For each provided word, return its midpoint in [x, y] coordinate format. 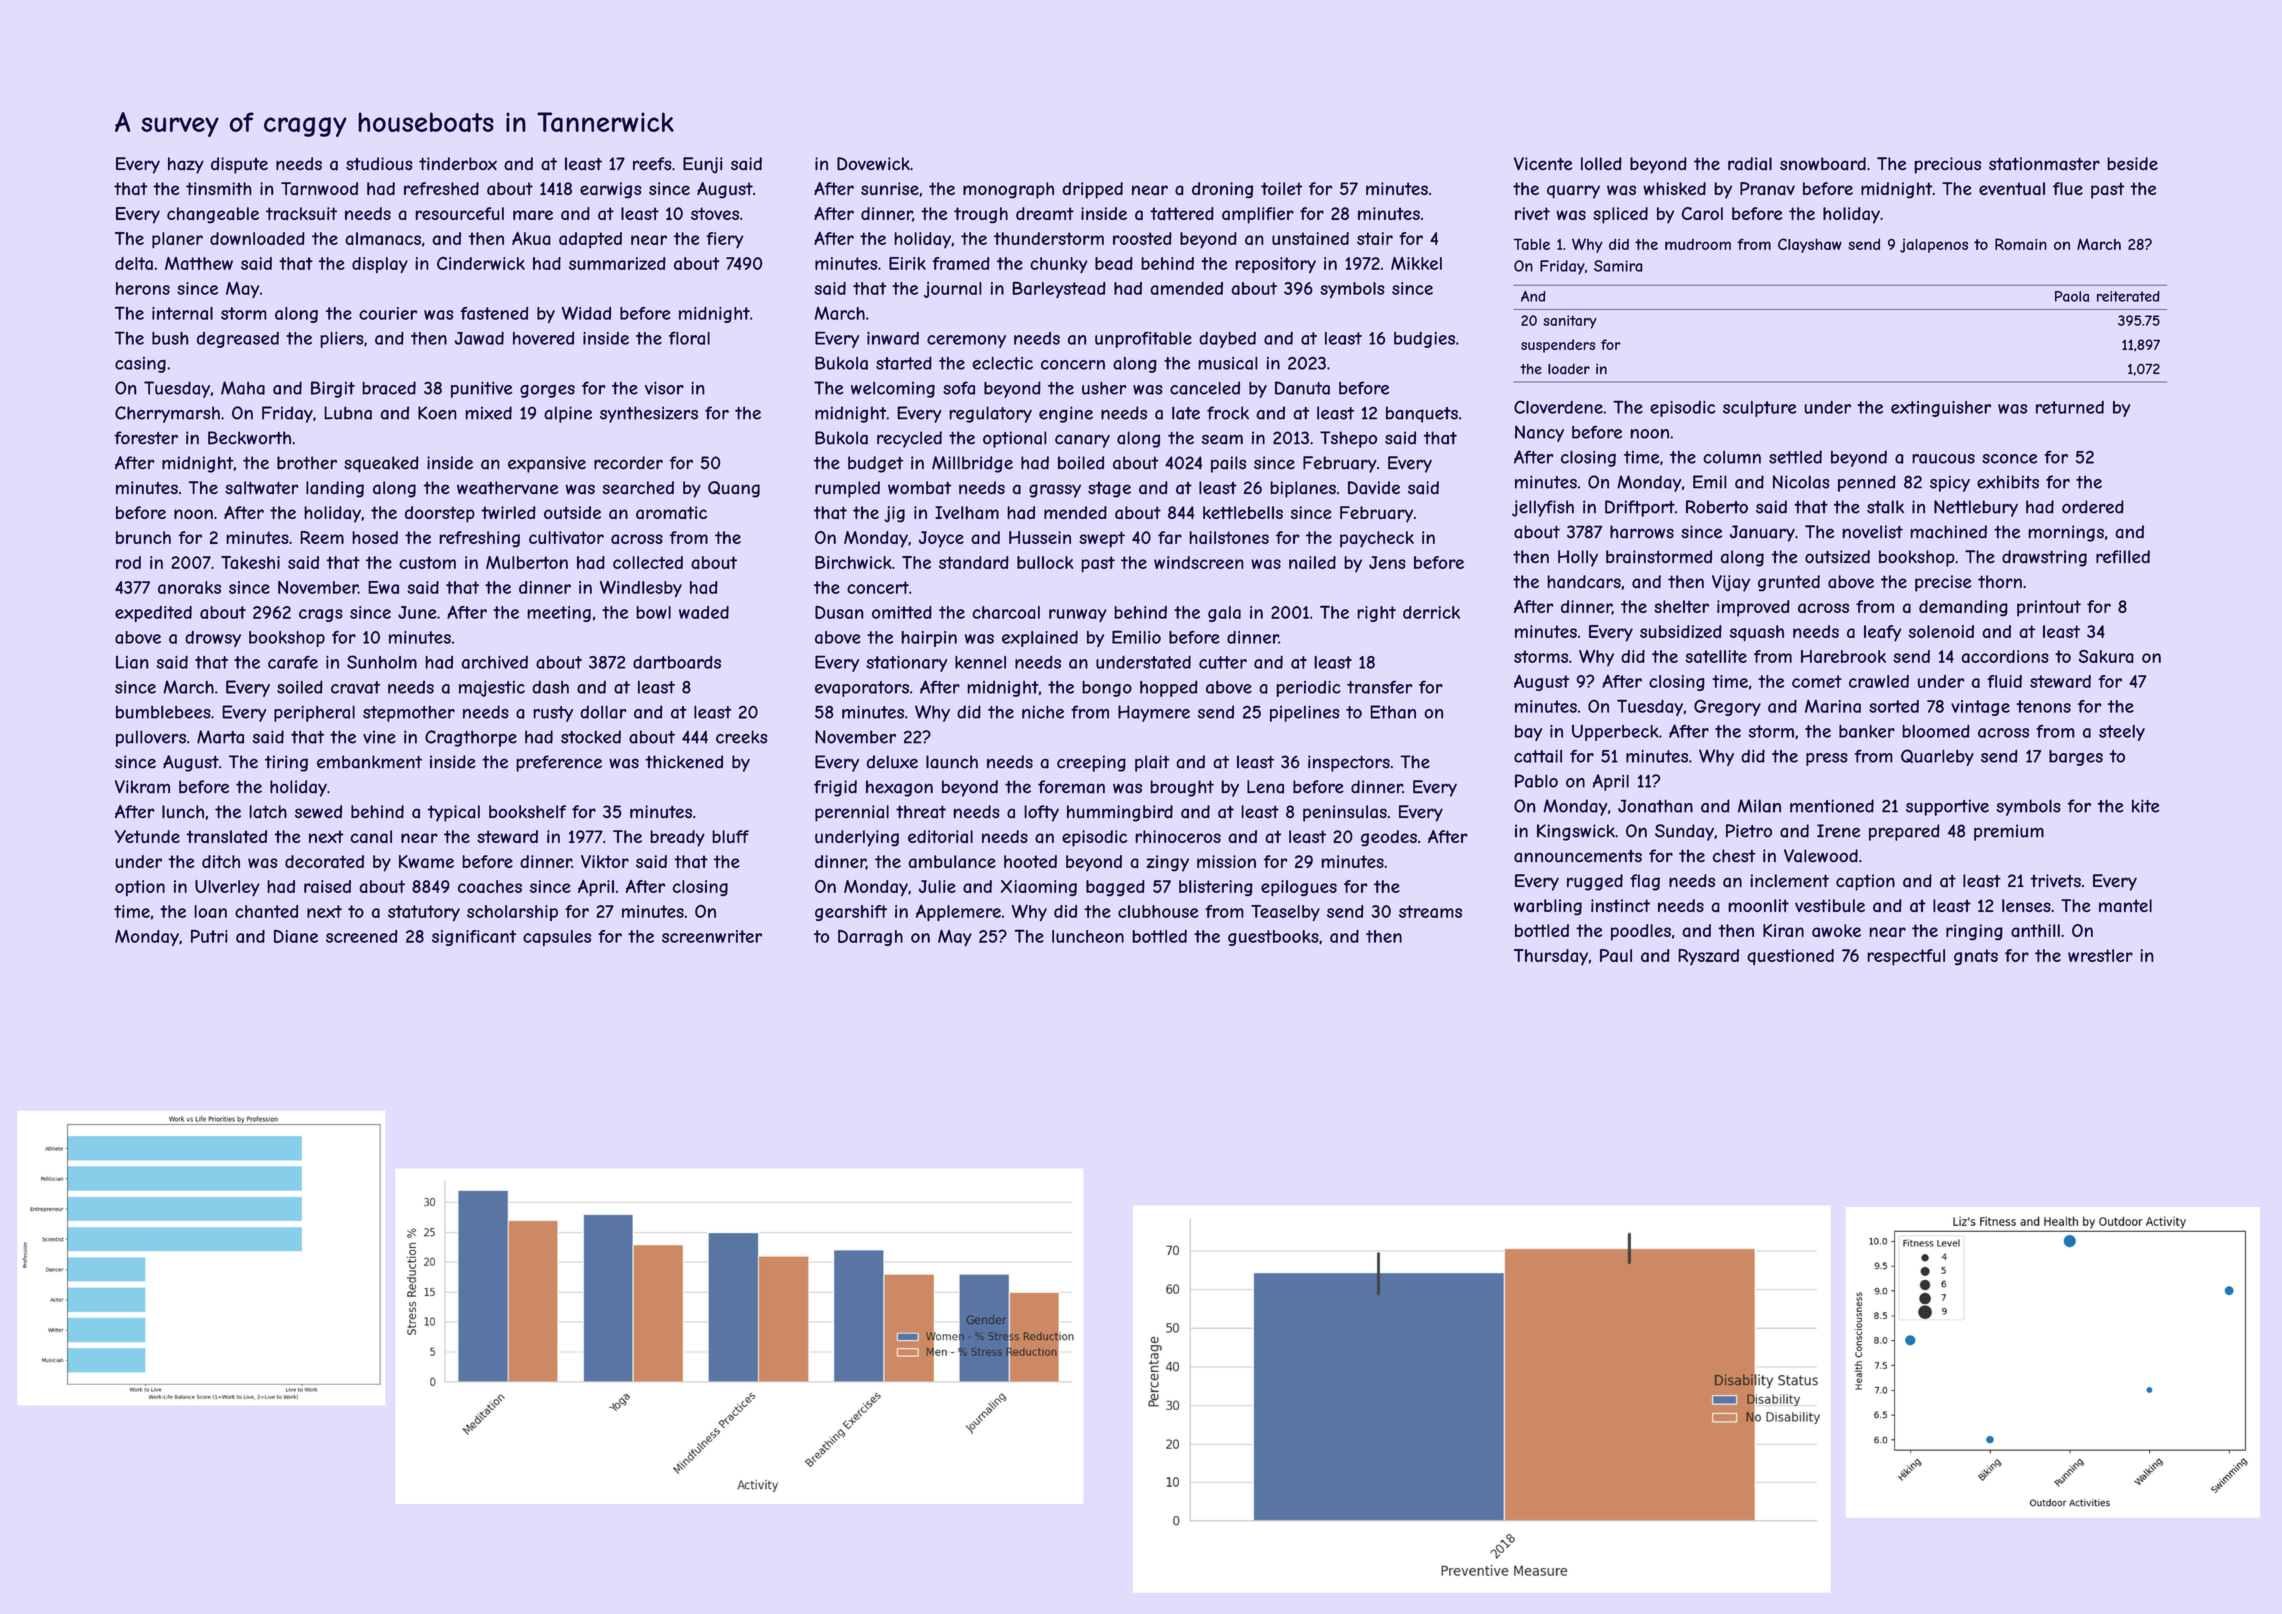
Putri [209, 936]
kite [2145, 806]
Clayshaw [1810, 245]
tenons [2044, 706]
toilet [1281, 188]
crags [321, 615]
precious [1947, 165]
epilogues [1299, 888]
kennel [980, 662]
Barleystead [1059, 289]
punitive [481, 389]
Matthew [199, 263]
